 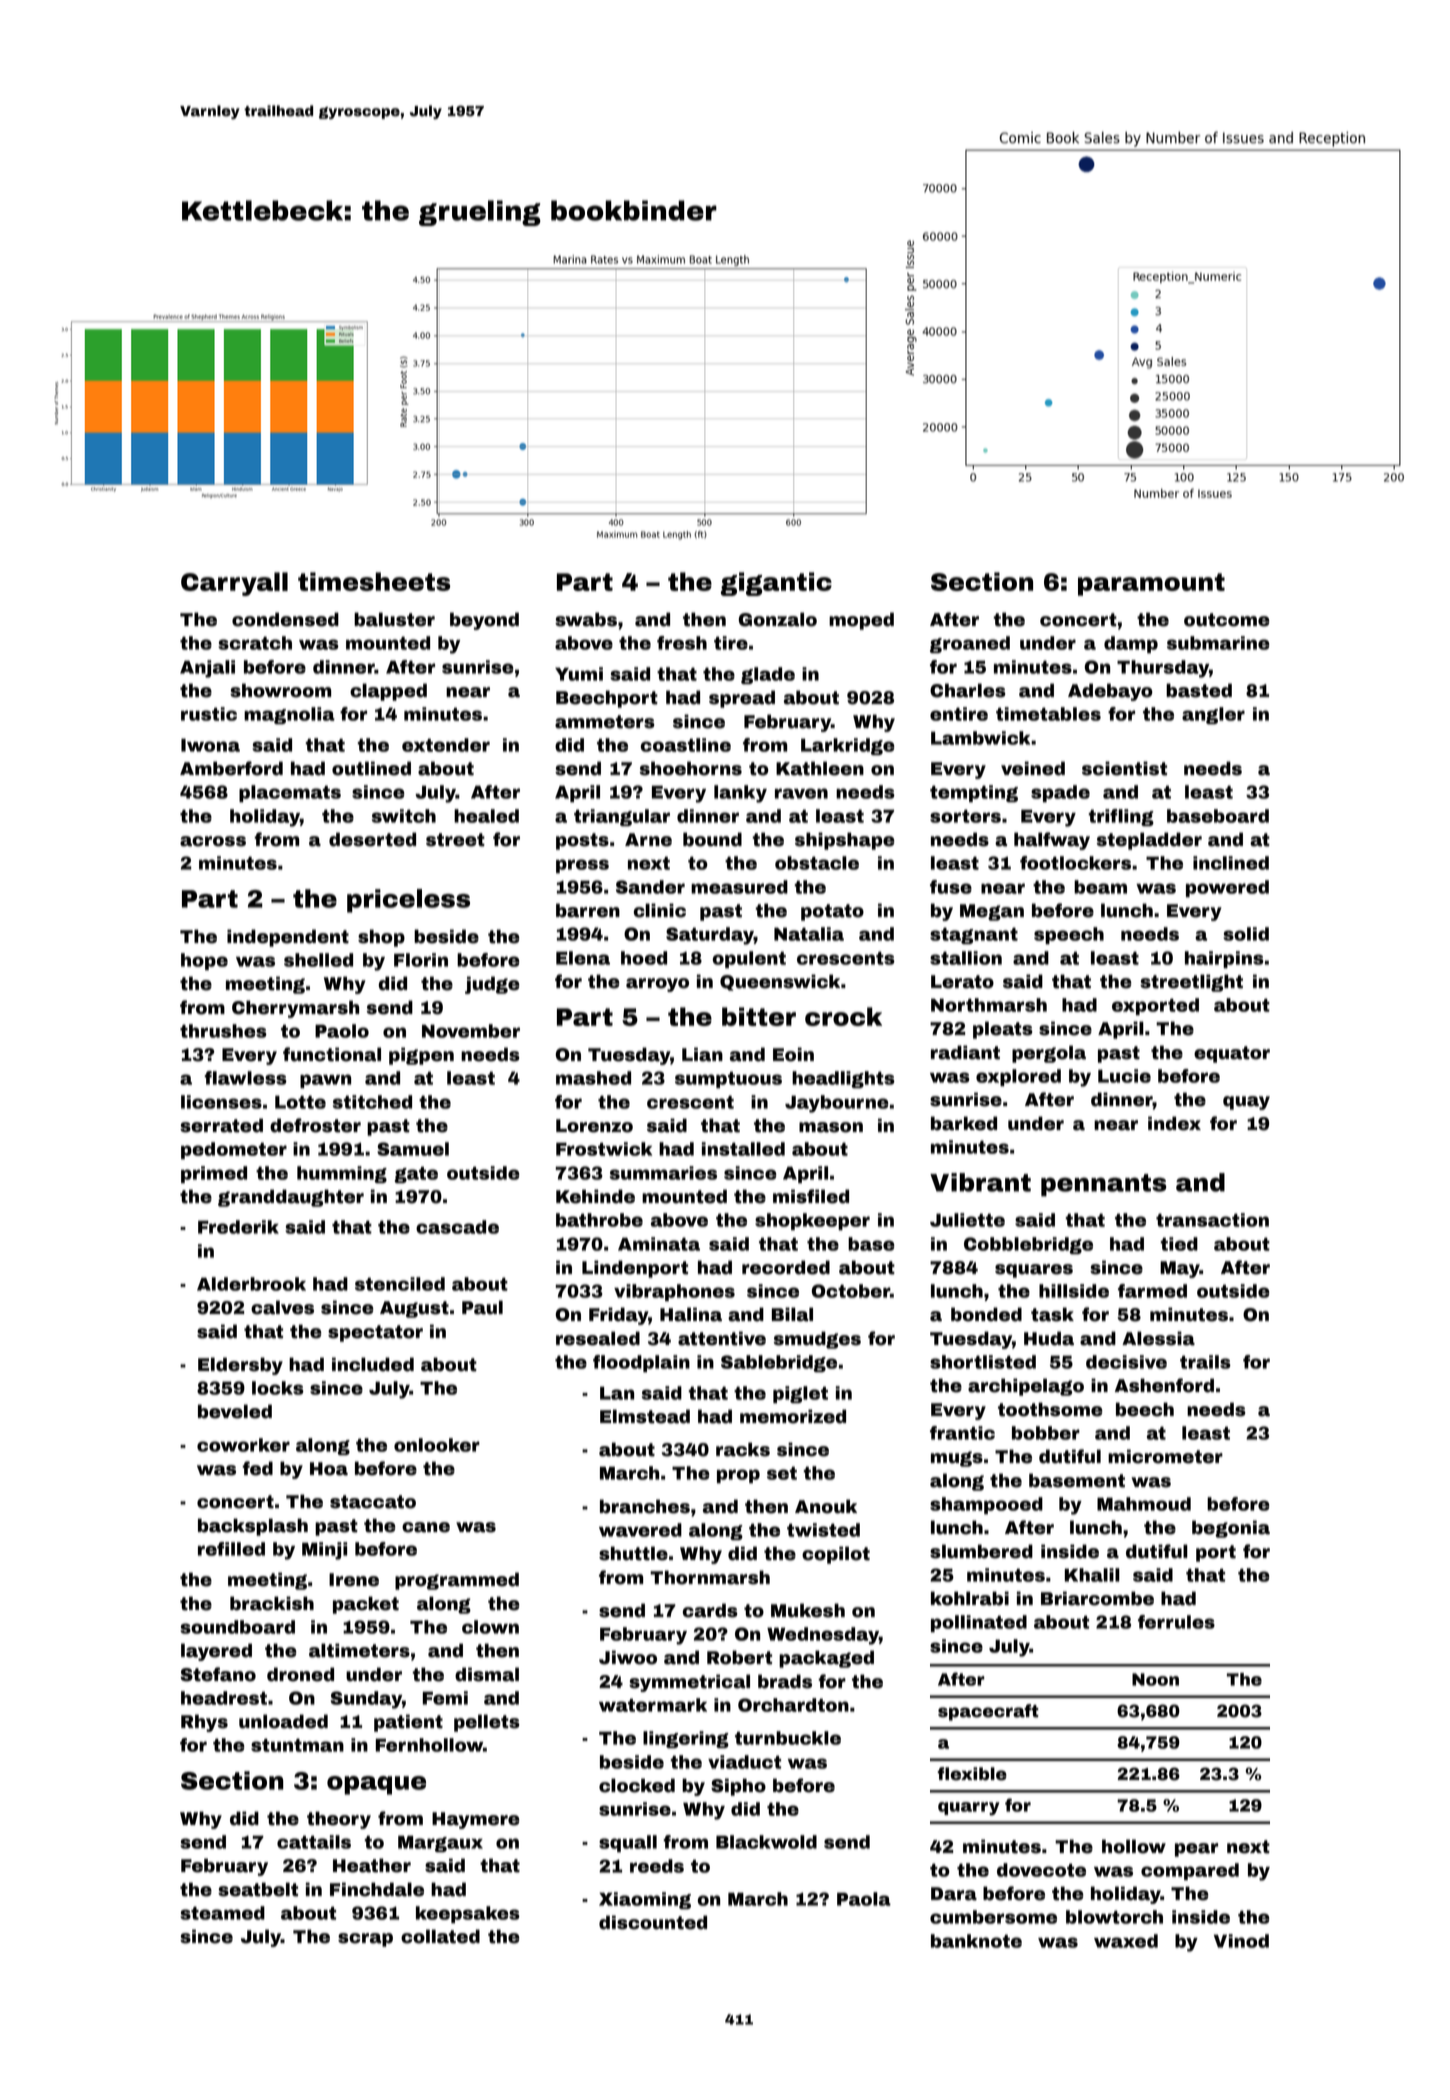 What do you see at coordinates (743, 1449) in the document?
I see `racks` at bounding box center [743, 1449].
